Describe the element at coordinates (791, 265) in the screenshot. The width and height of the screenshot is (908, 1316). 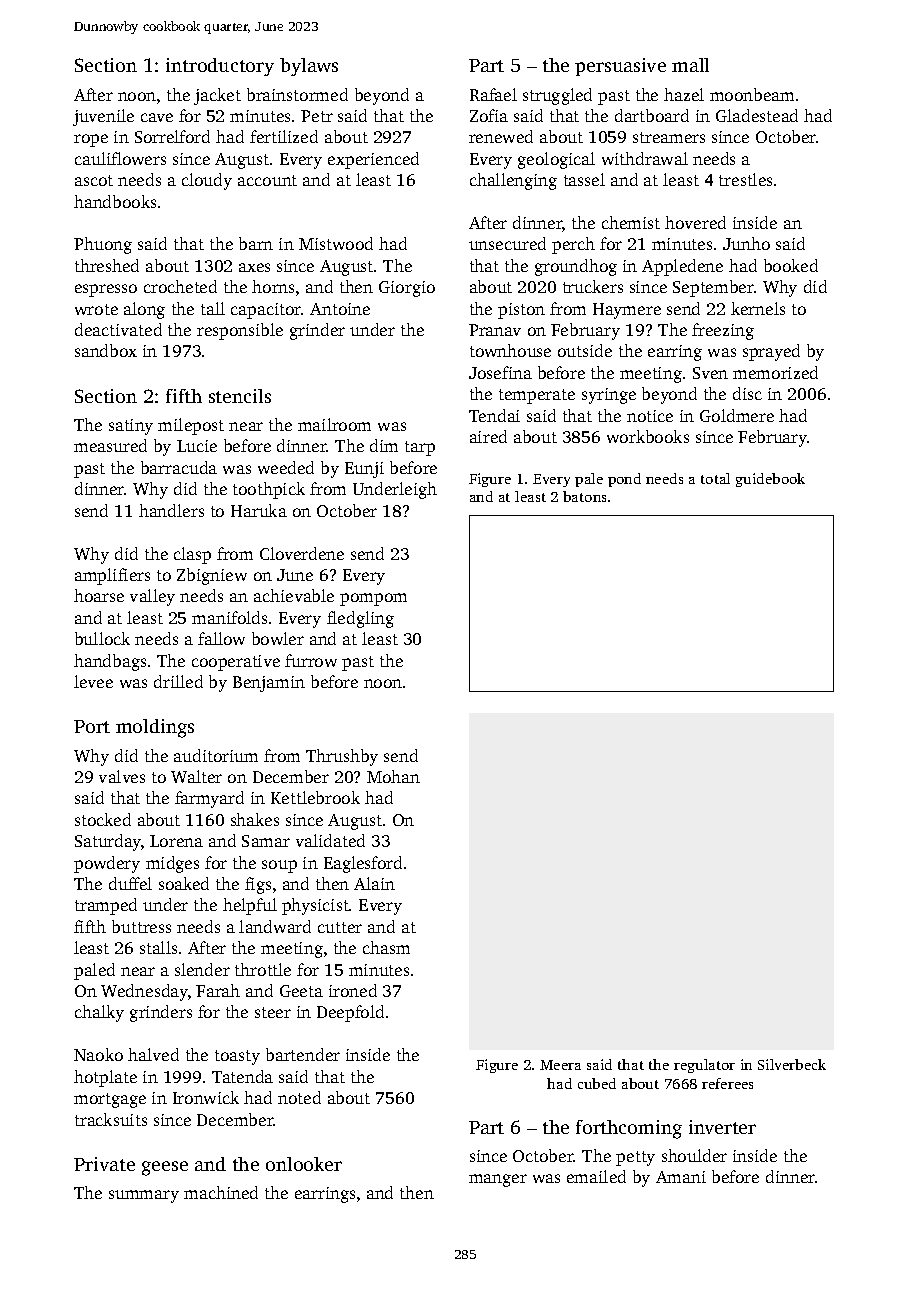
I see `booked` at that location.
